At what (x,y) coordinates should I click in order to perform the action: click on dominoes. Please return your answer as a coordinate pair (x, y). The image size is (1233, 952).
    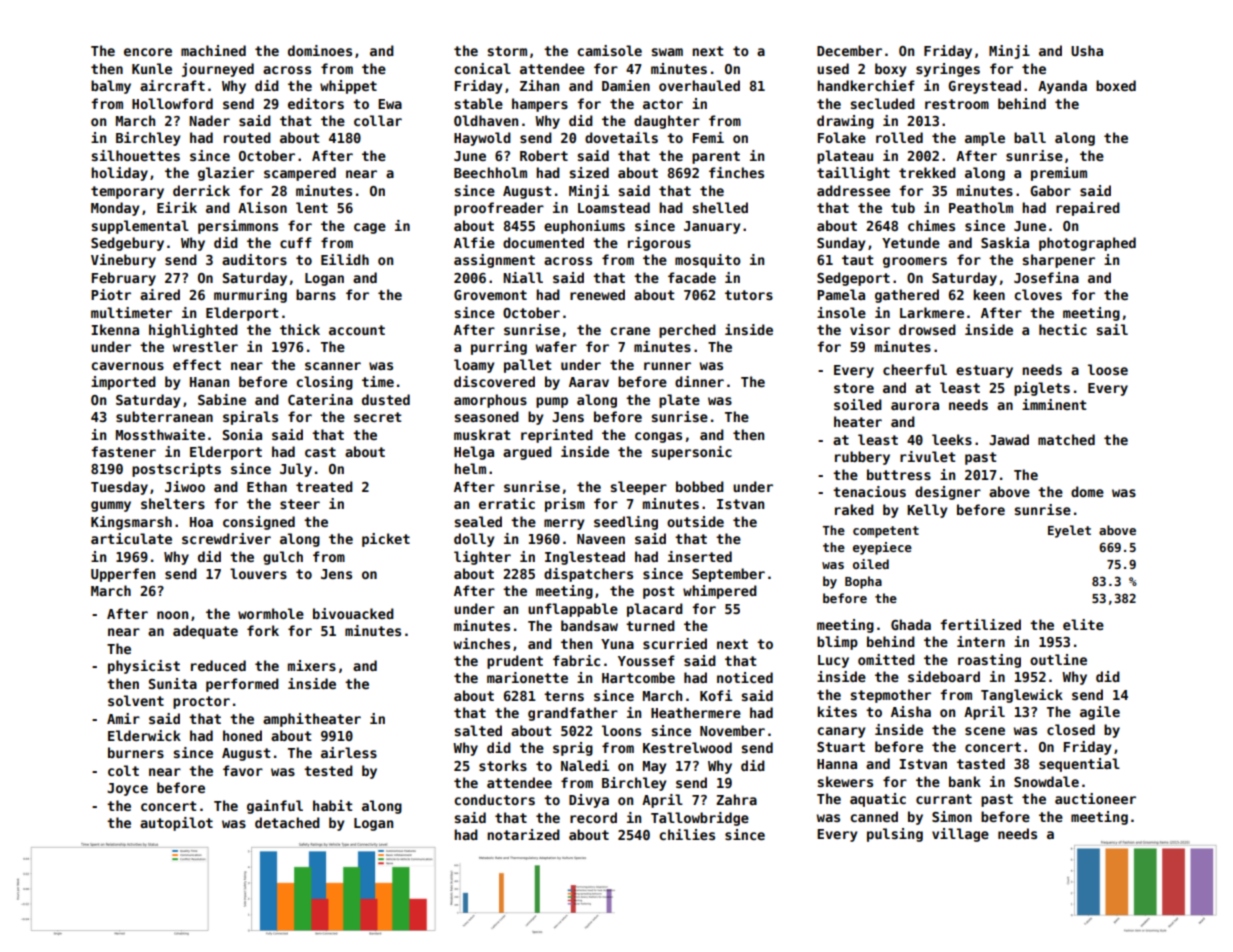
    Looking at the image, I should click on (320, 50).
